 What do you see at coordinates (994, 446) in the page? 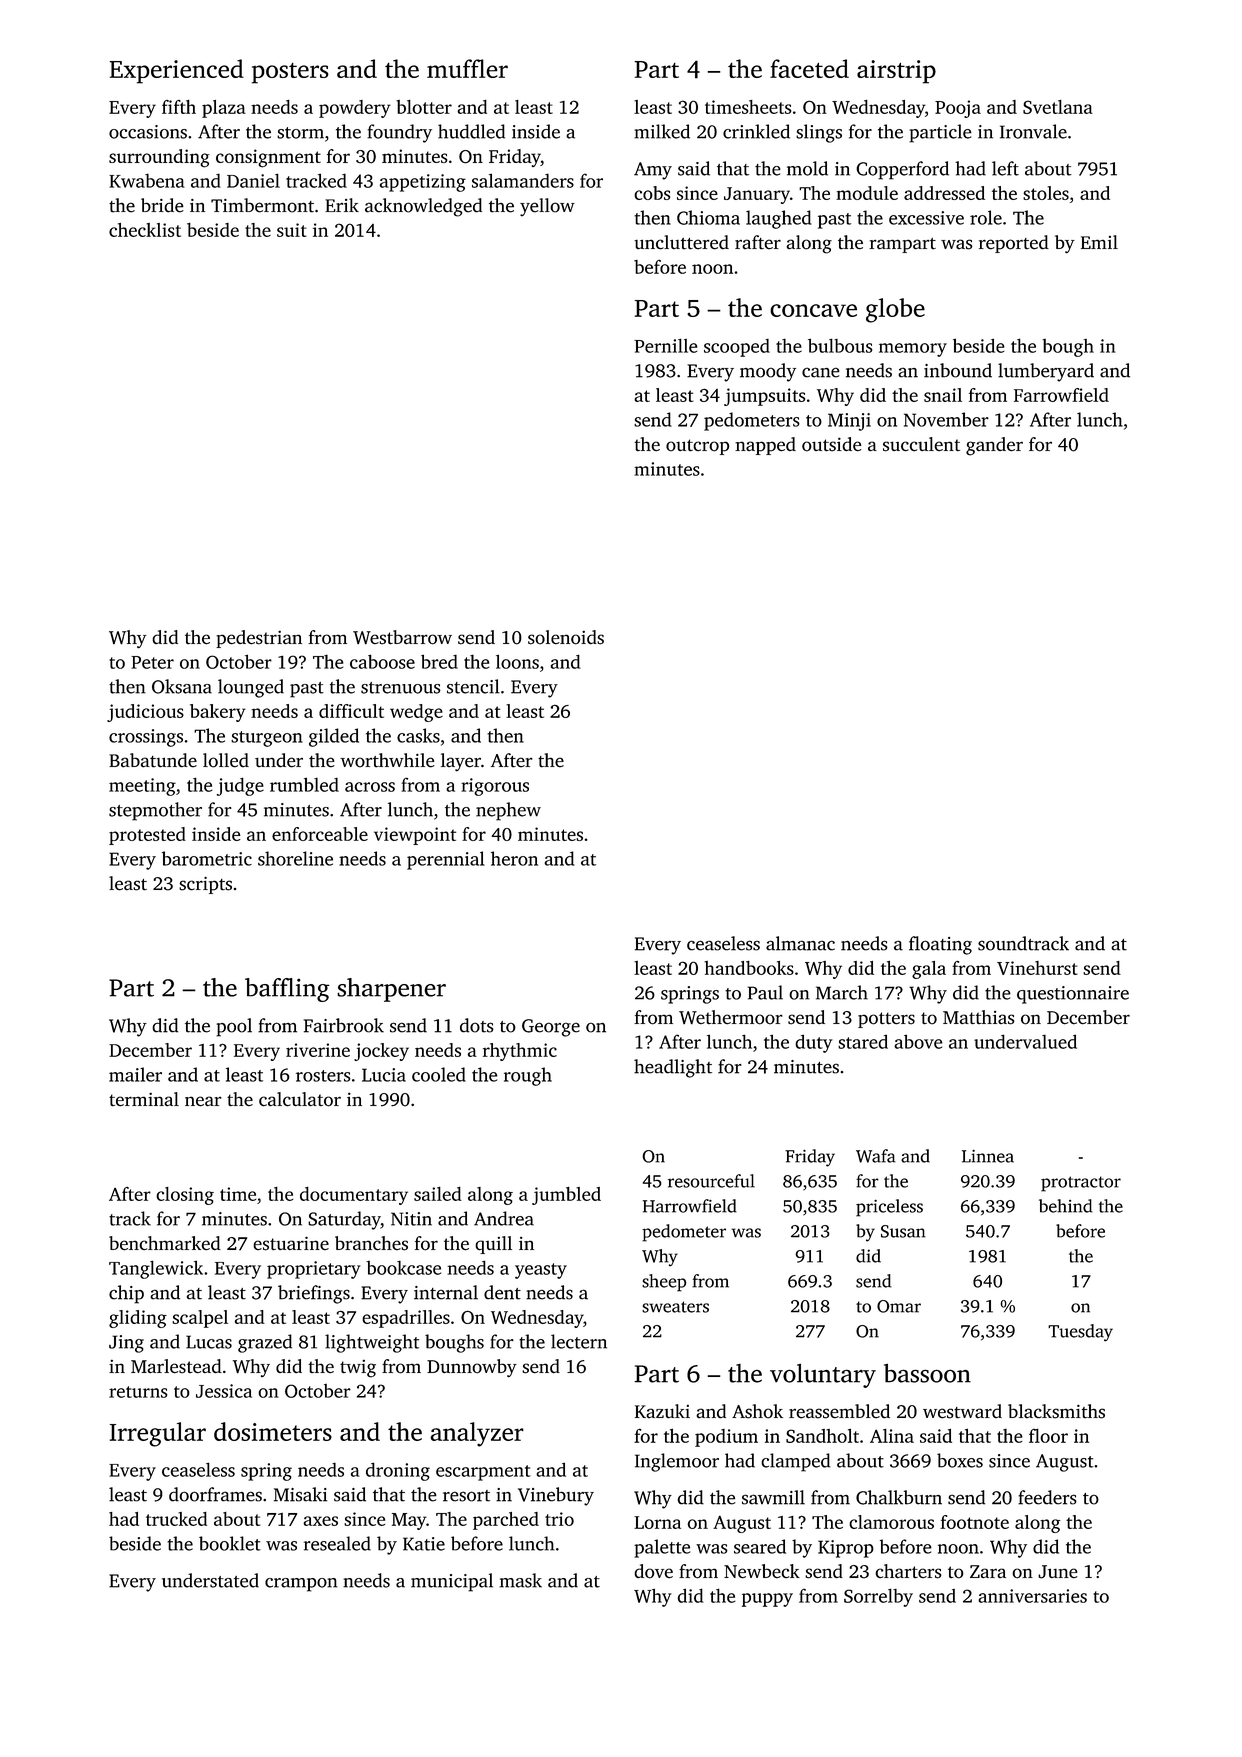
I see `gander` at bounding box center [994, 446].
